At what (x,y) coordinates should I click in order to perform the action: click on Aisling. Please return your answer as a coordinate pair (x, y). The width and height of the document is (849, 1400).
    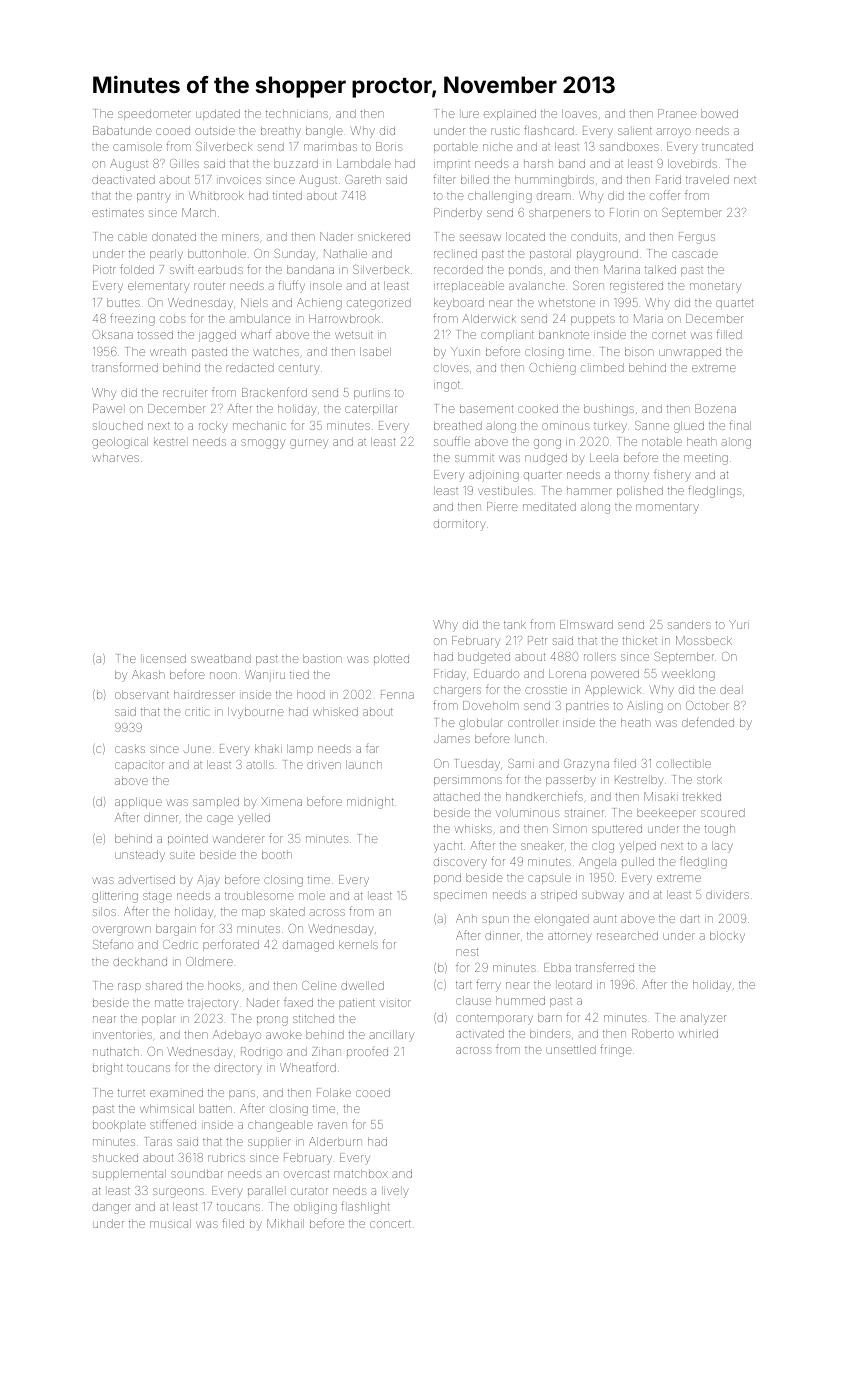
    Looking at the image, I should click on (645, 707).
